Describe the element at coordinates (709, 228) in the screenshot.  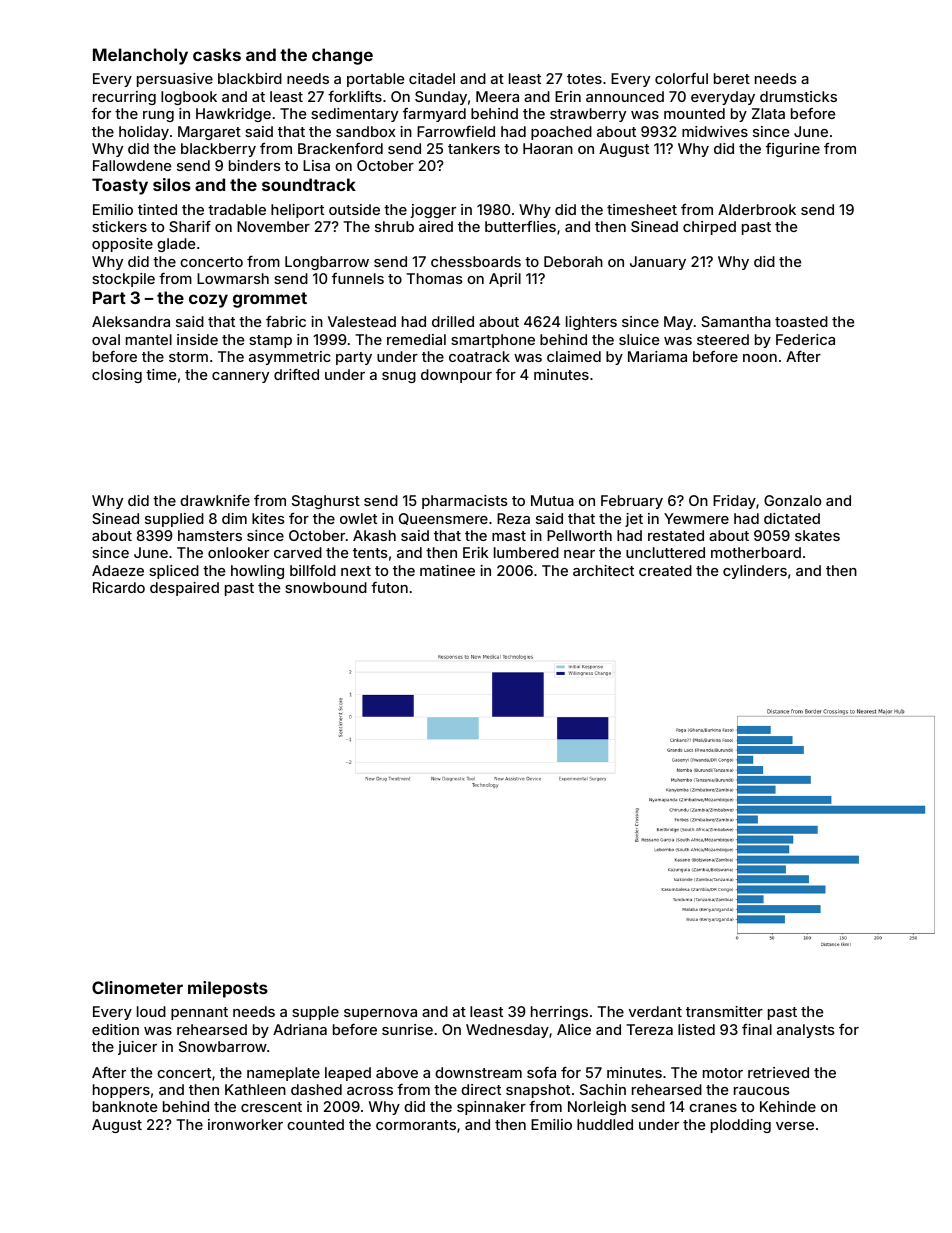
I see `chirped` at that location.
